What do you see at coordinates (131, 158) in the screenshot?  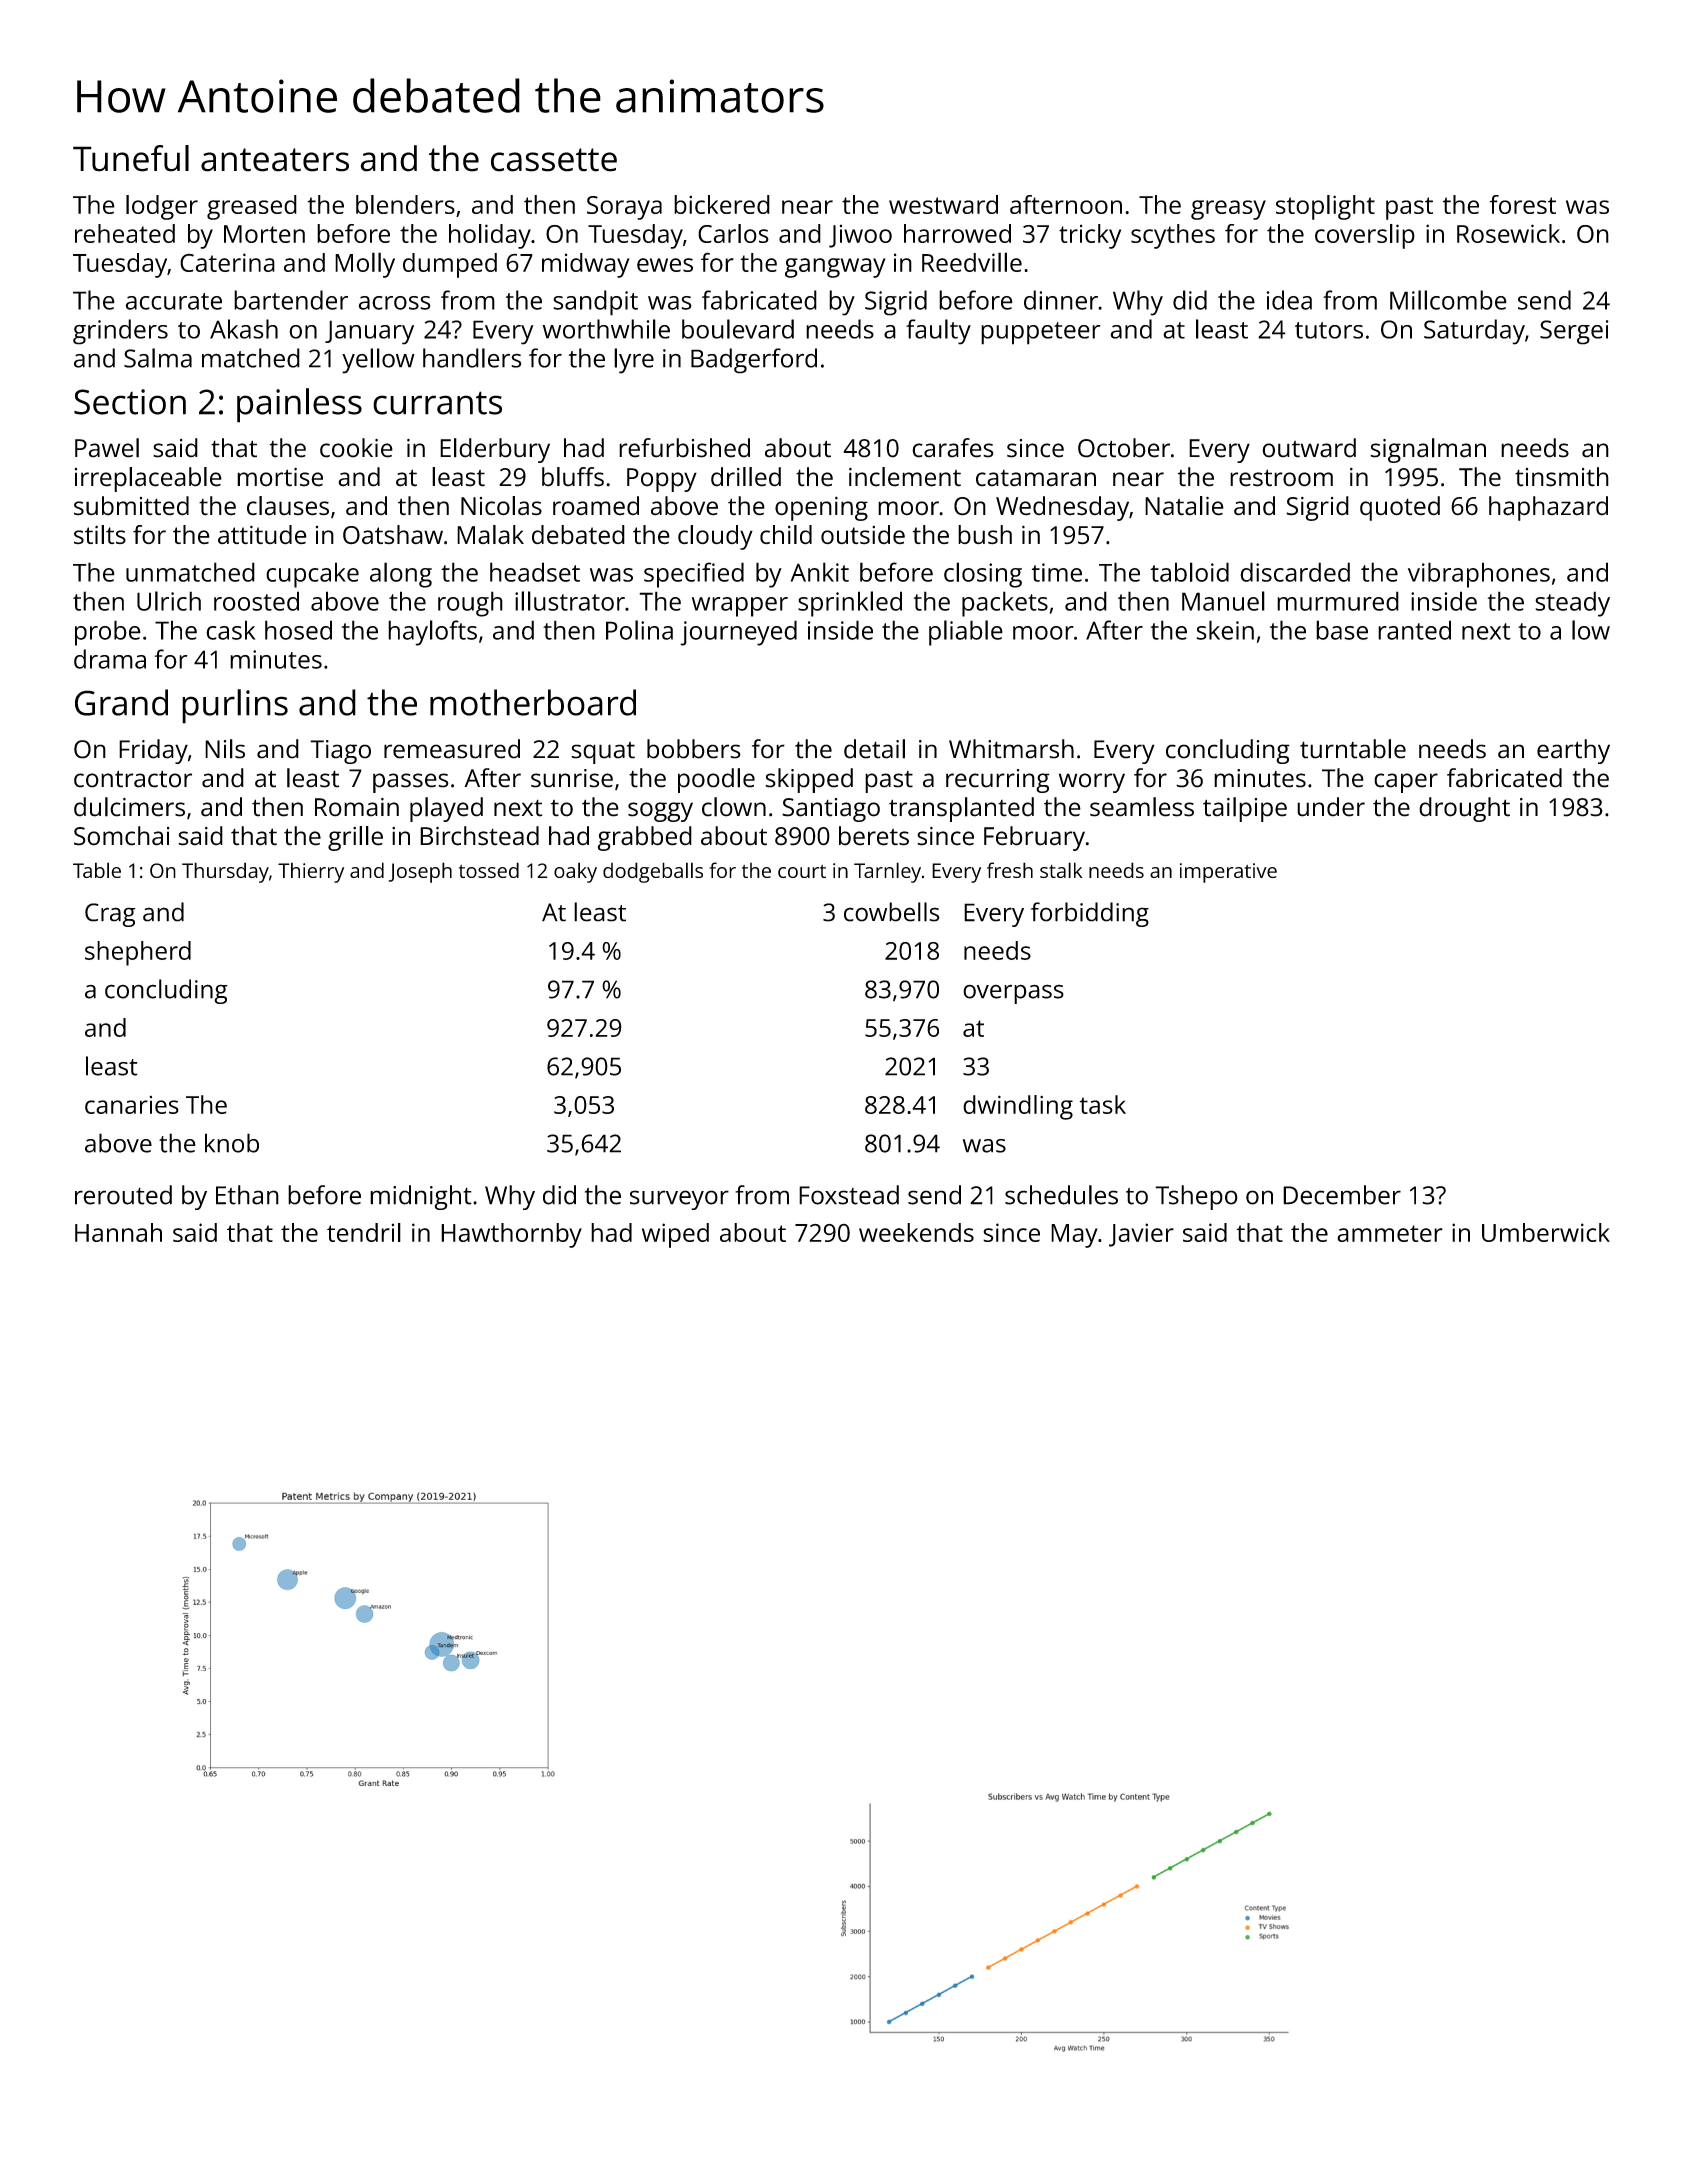 I see `Tuneful` at bounding box center [131, 158].
